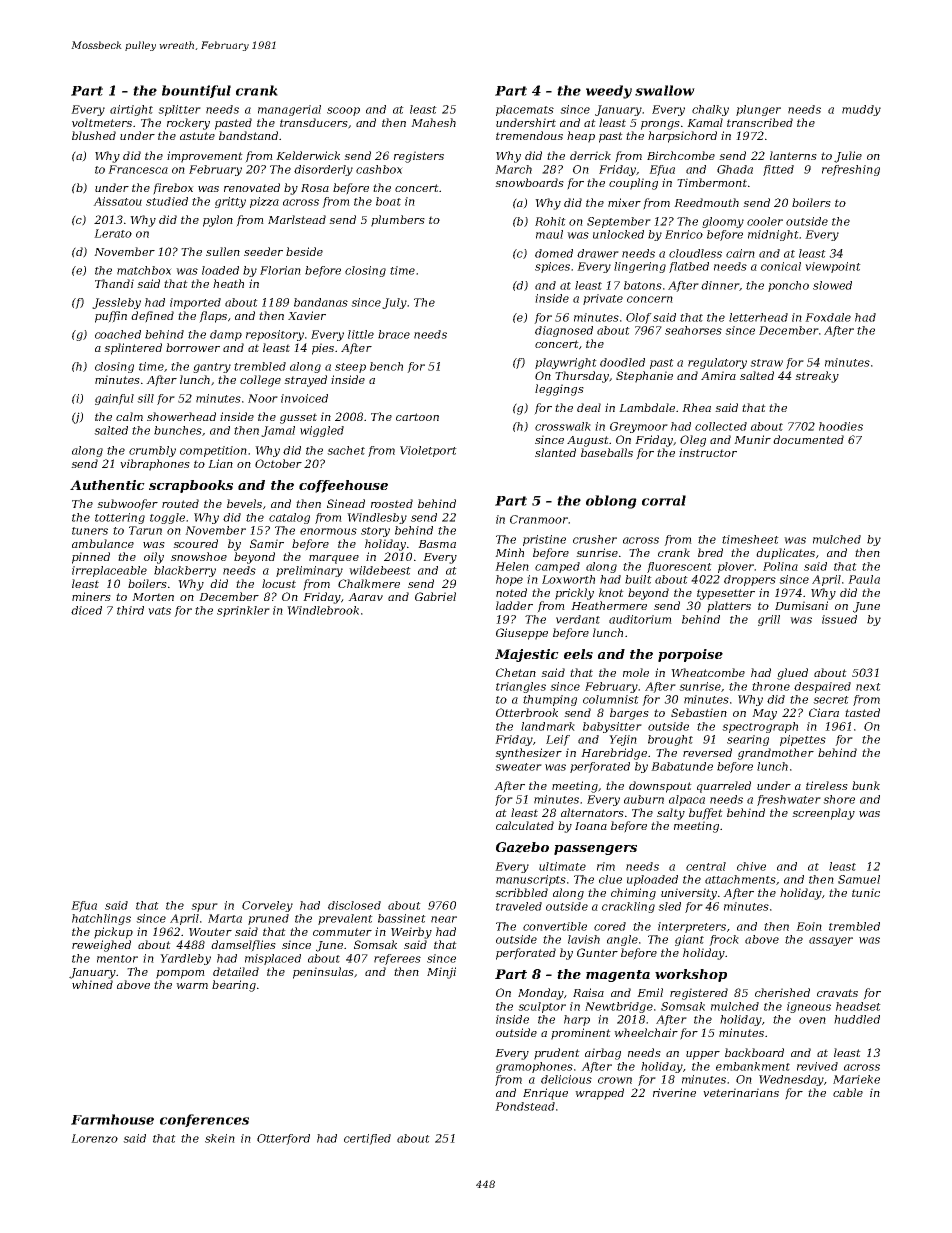 The width and height of the screenshot is (952, 1233). Describe the element at coordinates (305, 381) in the screenshot. I see `strayed` at that location.
